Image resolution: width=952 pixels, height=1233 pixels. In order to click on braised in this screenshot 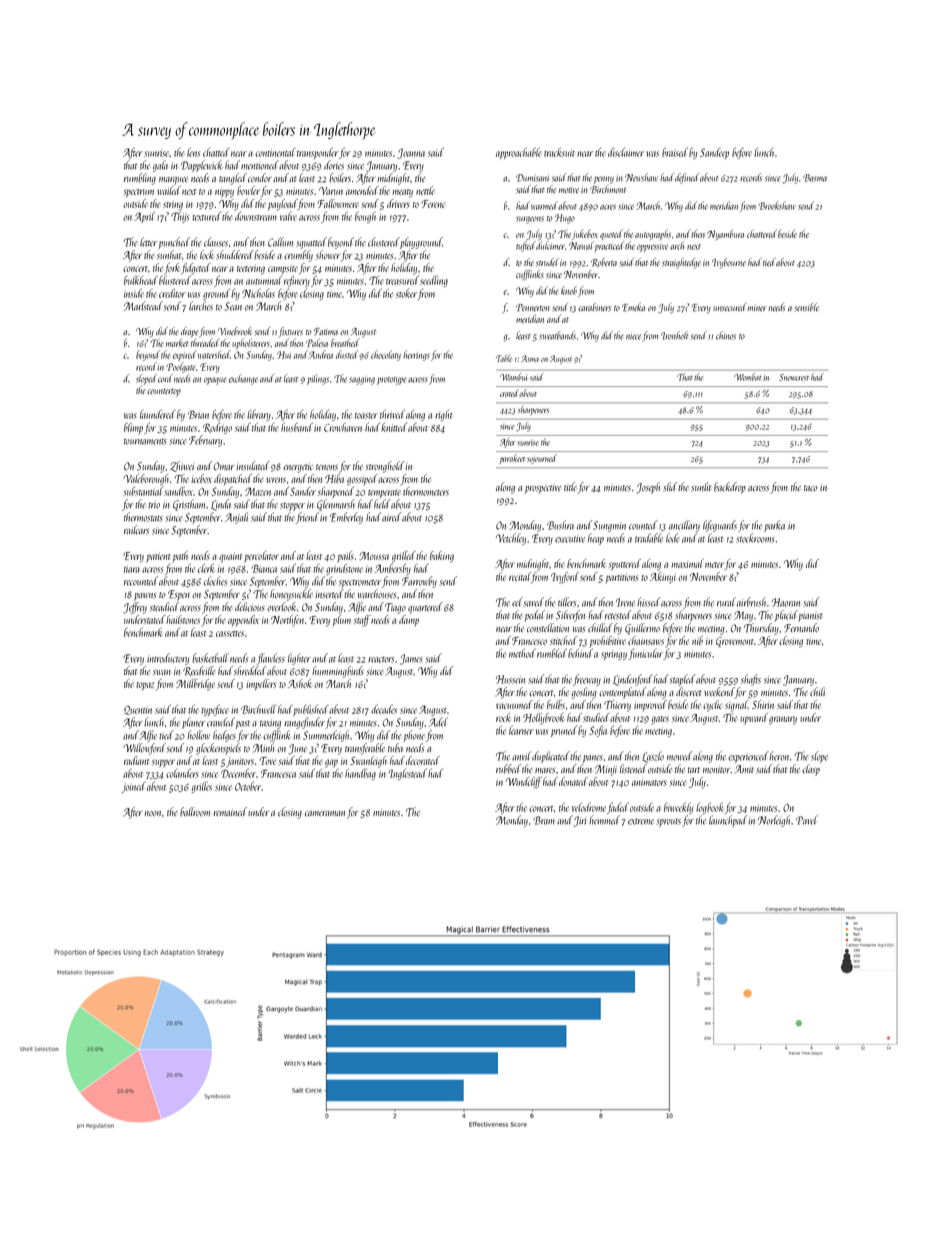, I will do `click(675, 152)`.
